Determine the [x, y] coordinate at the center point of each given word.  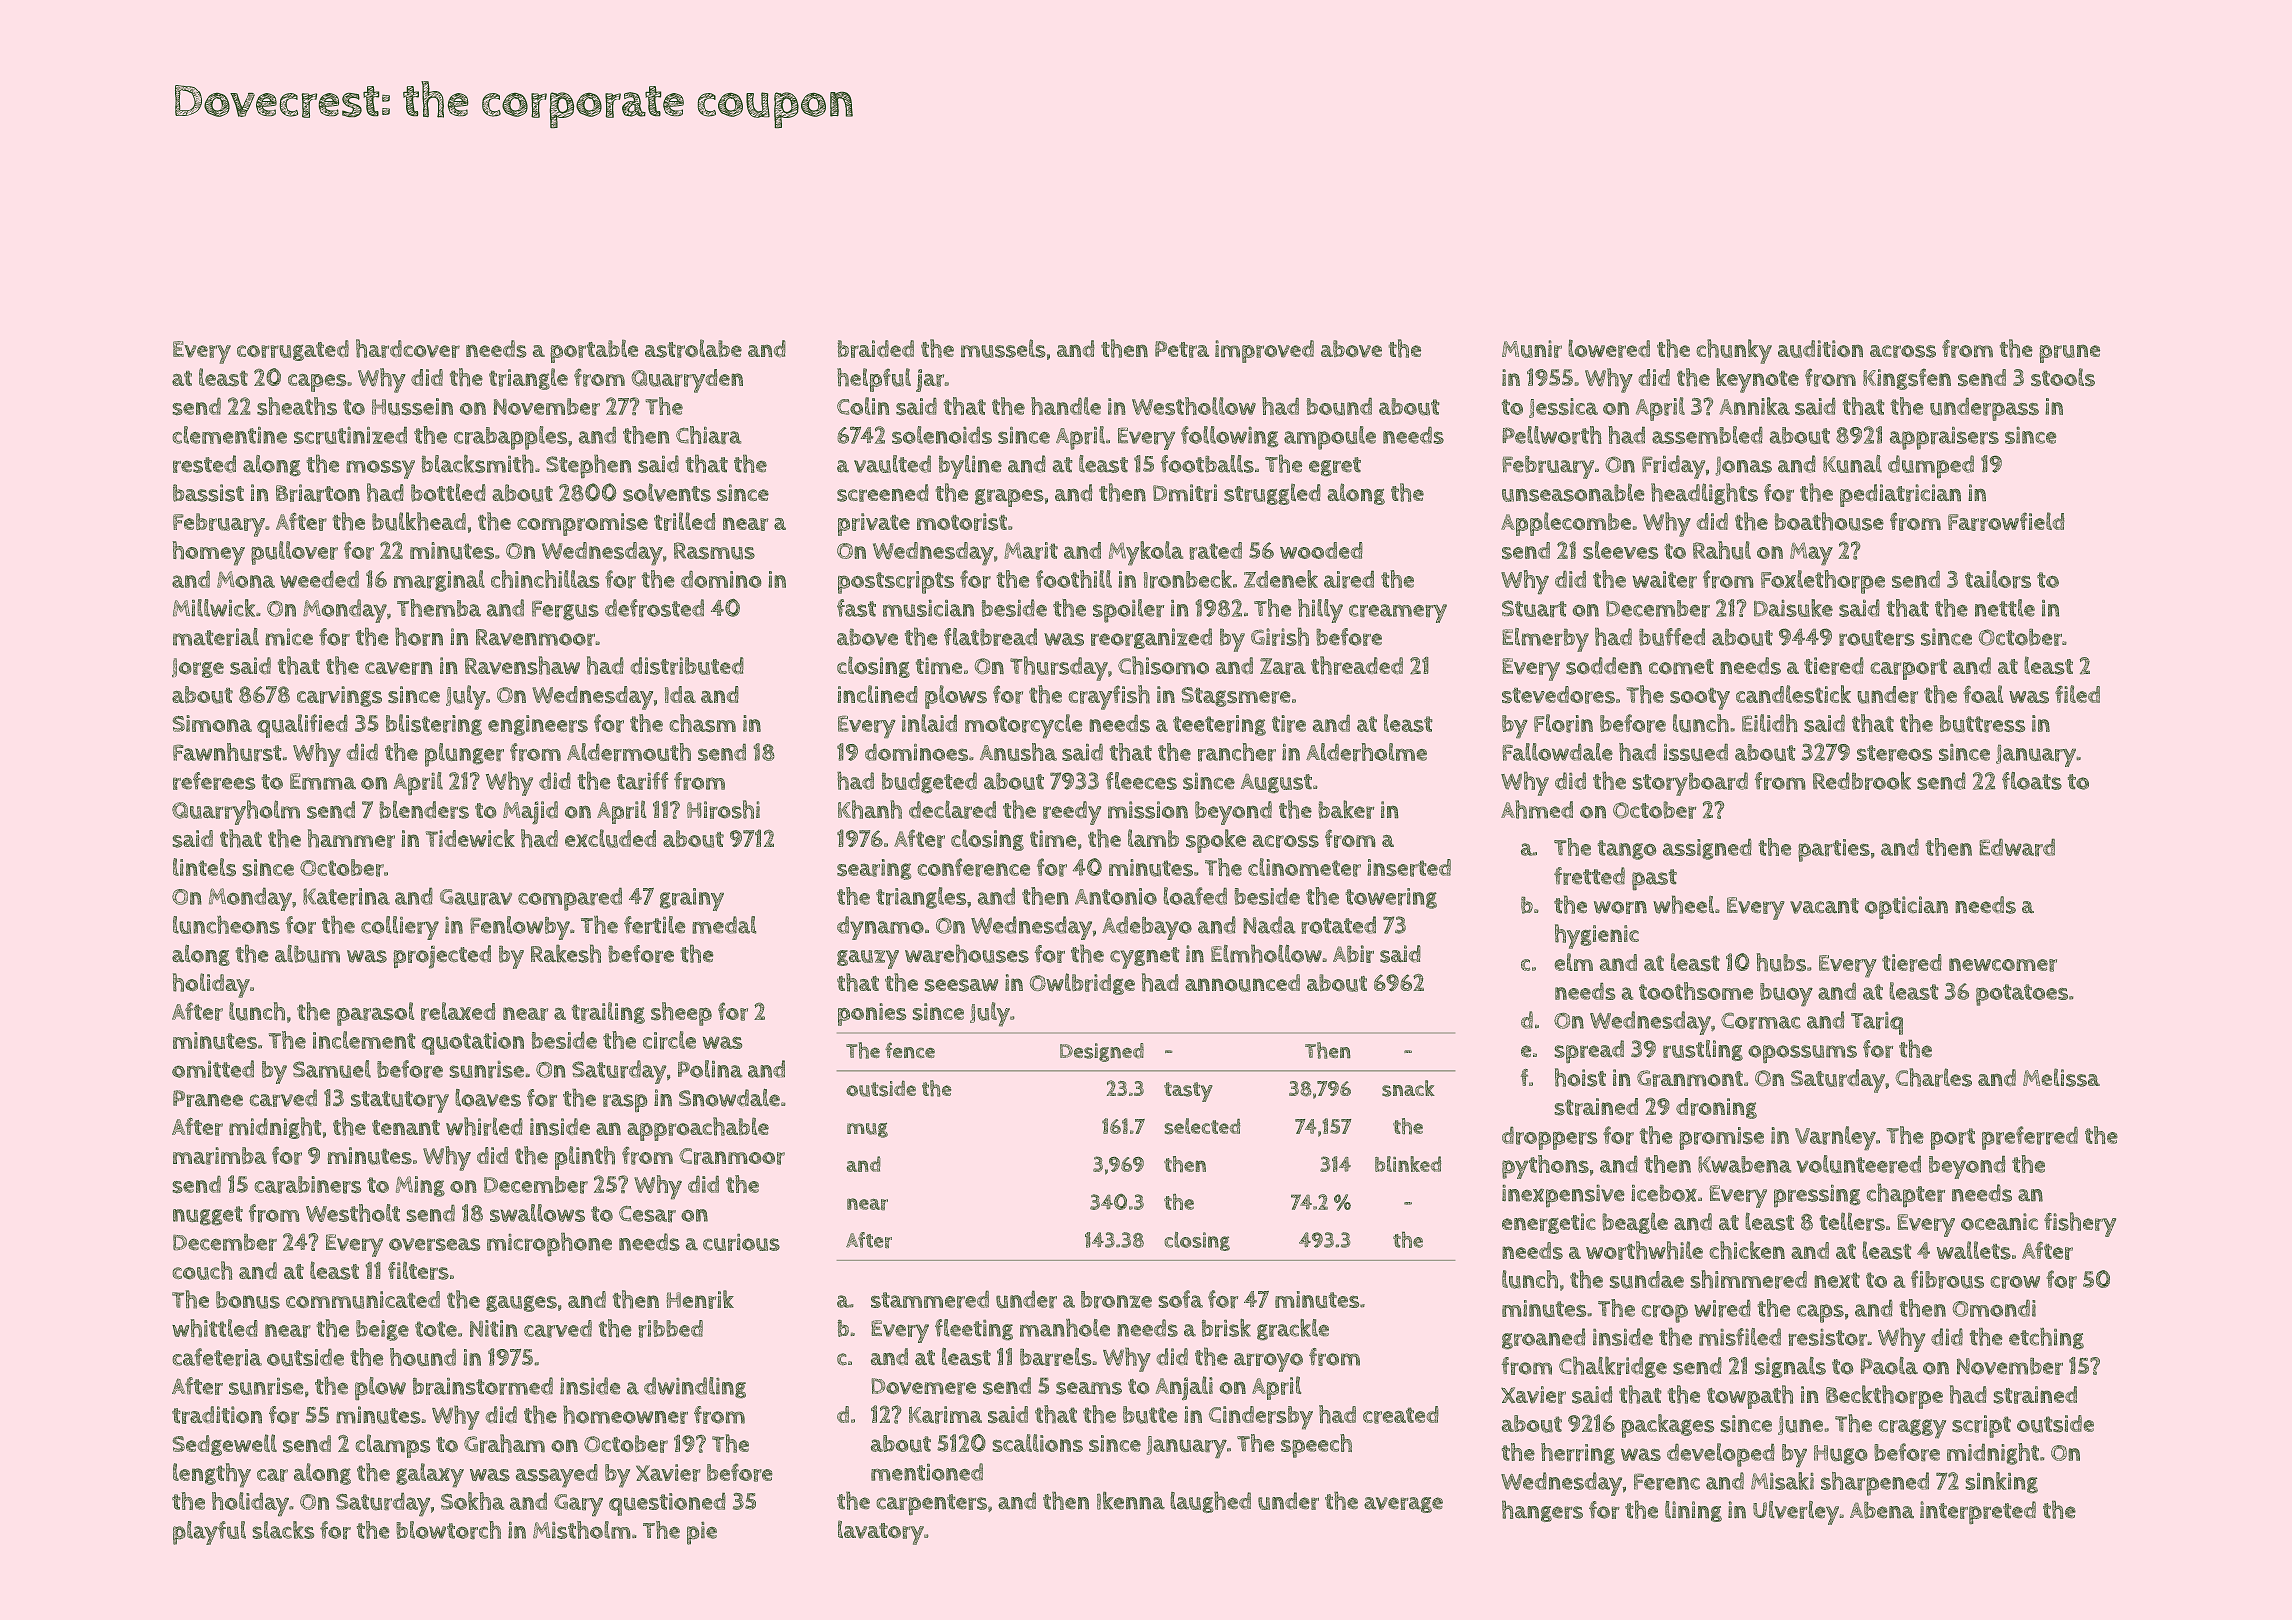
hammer [351, 838]
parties [1834, 850]
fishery [2080, 1224]
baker [1346, 809]
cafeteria [217, 1357]
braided [875, 349]
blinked [1408, 1164]
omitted [213, 1069]
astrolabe [693, 348]
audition [1820, 349]
